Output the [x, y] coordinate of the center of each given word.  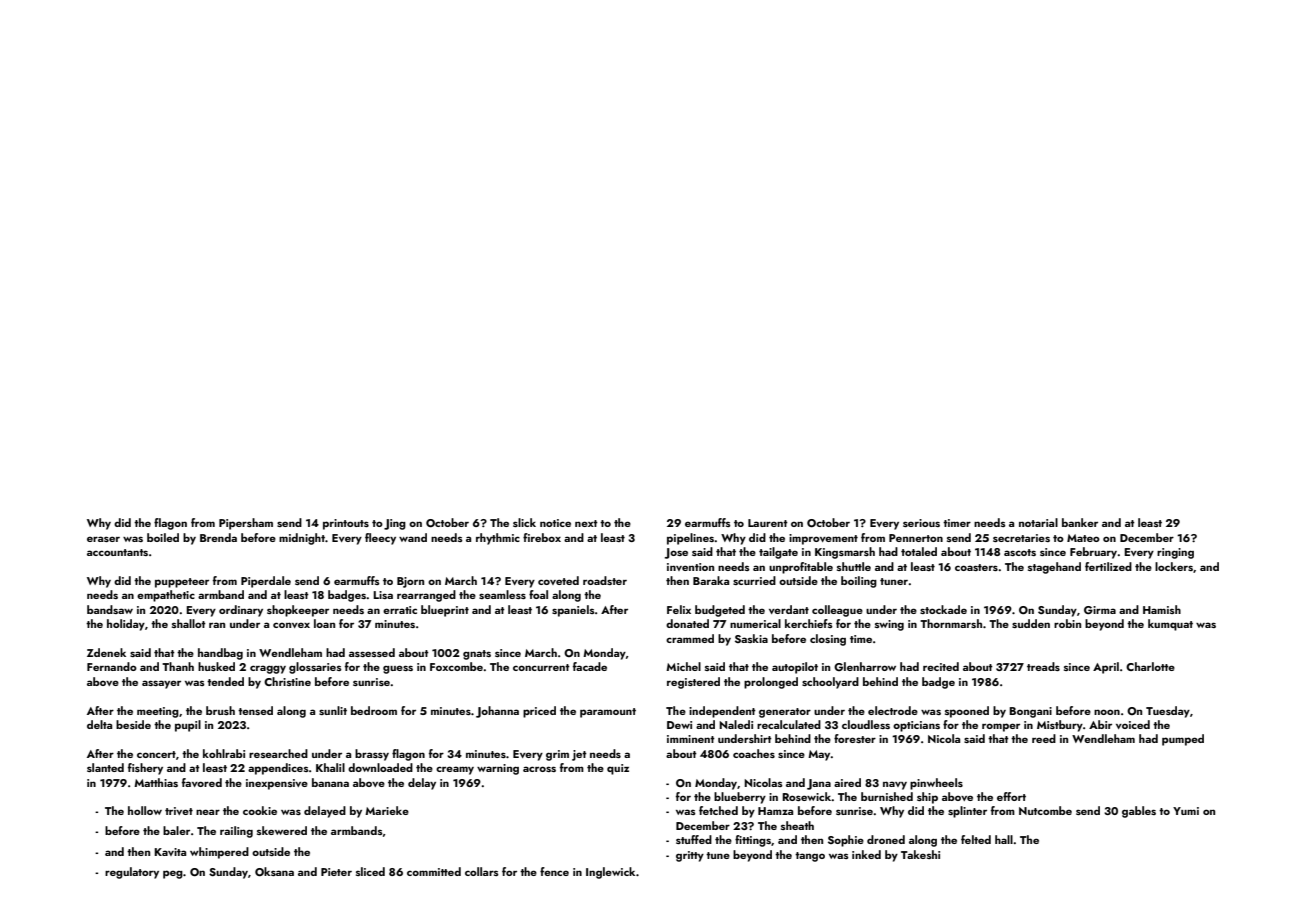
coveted [558, 580]
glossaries [315, 668]
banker [1080, 522]
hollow [145, 810]
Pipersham [246, 524]
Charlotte [1150, 666]
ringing [1175, 553]
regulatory [132, 873]
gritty [690, 856]
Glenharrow [865, 666]
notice [555, 523]
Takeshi [920, 854]
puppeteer [182, 583]
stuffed [694, 839]
